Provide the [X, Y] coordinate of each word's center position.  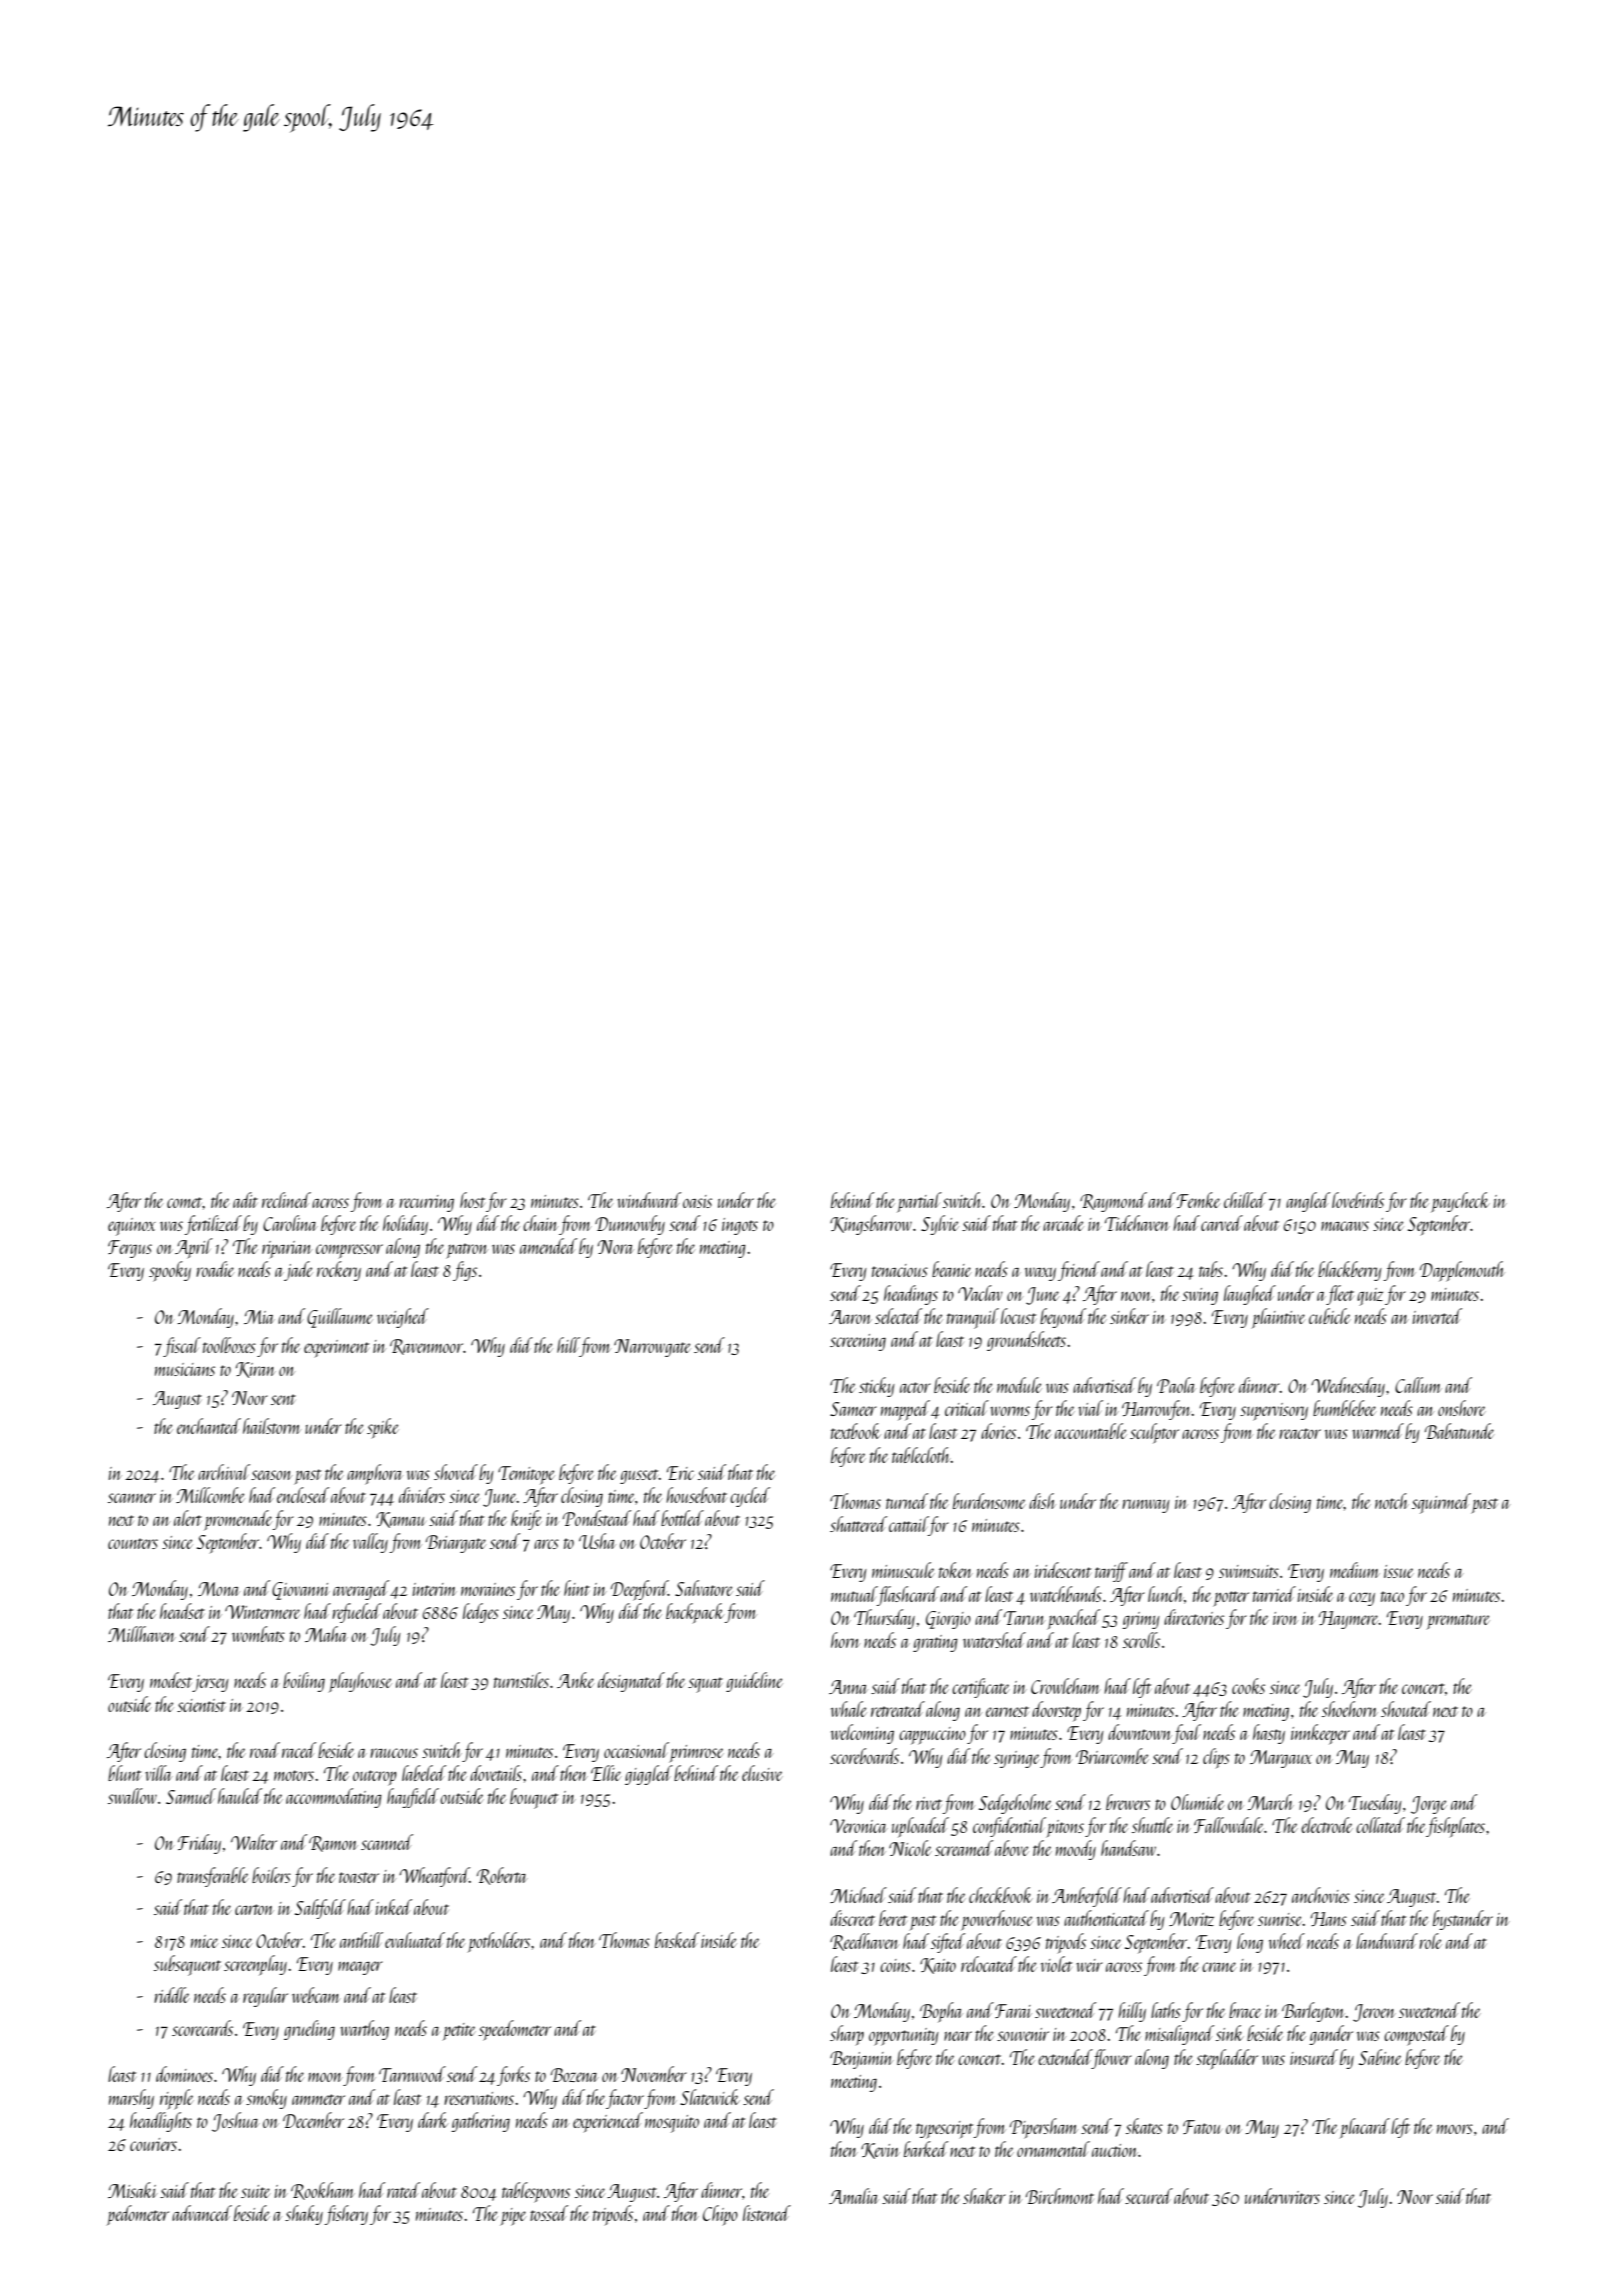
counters [133, 1543]
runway [1146, 1506]
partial [919, 1202]
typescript [945, 2130]
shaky [304, 2215]
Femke [1198, 1200]
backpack [695, 1613]
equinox [132, 1227]
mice [204, 1941]
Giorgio [948, 1620]
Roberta [502, 1876]
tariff [1111, 1572]
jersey [211, 1683]
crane [1219, 1967]
